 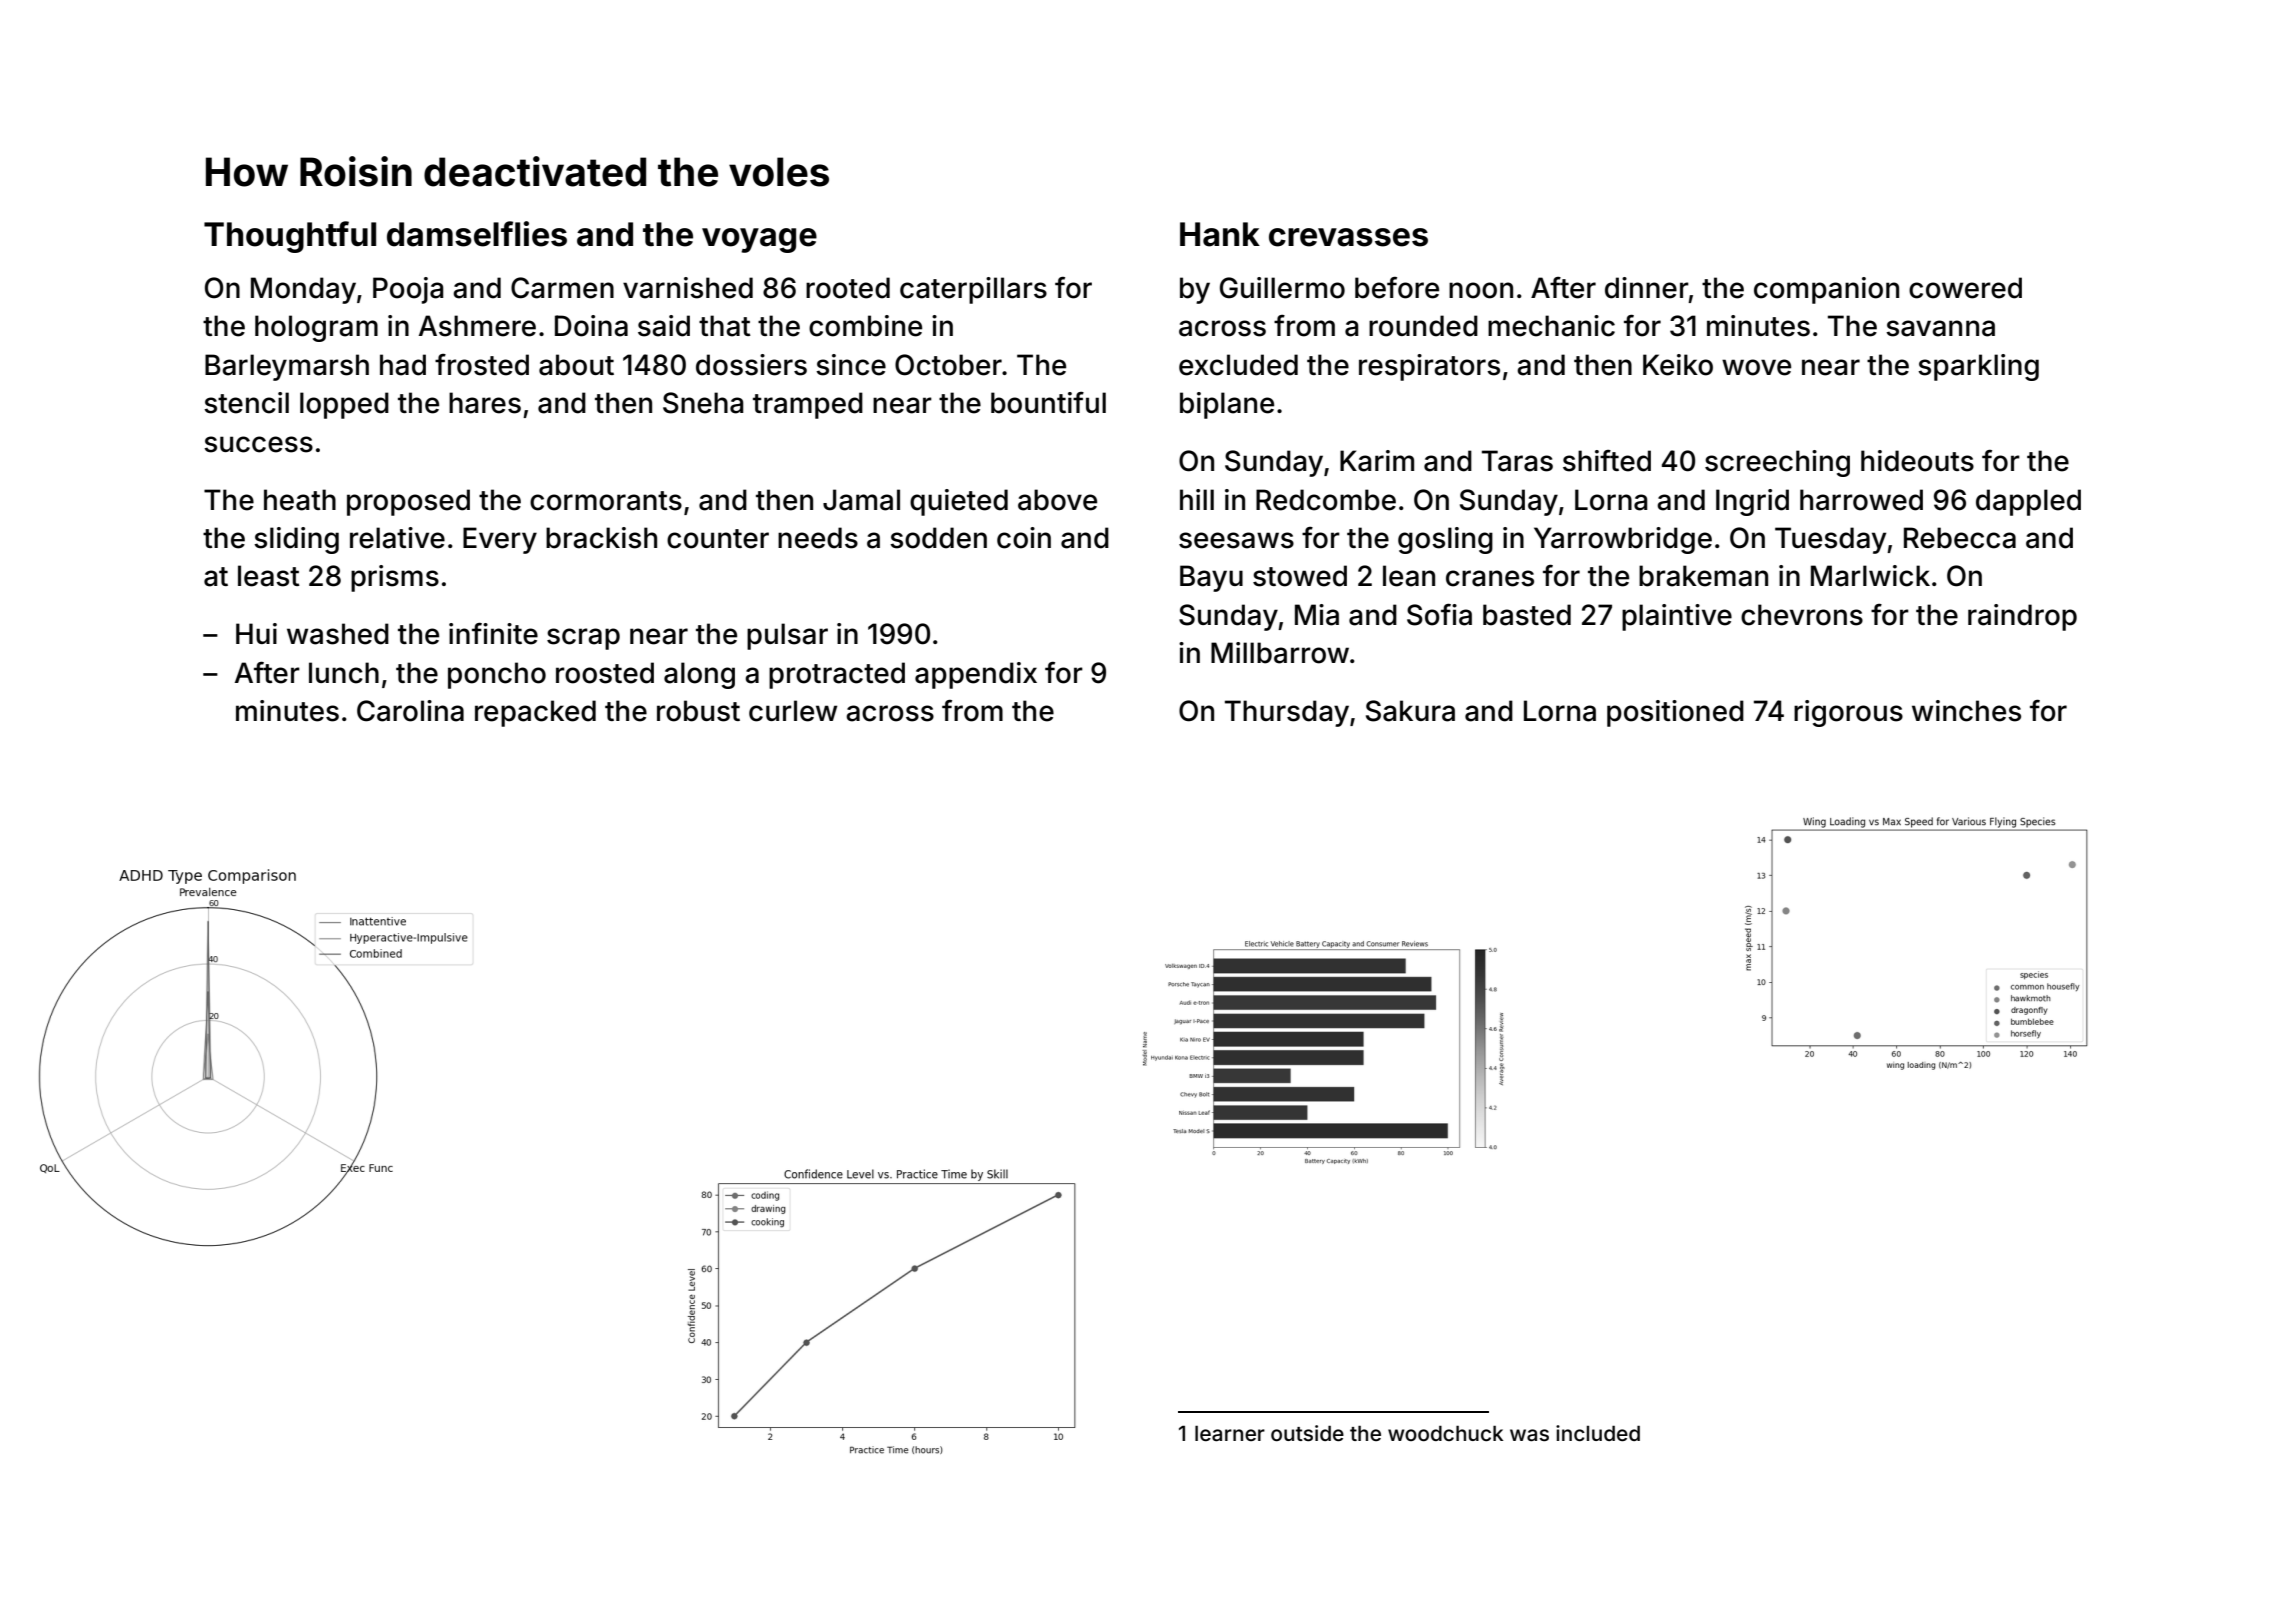 What do you see at coordinates (1826, 290) in the screenshot?
I see `companion` at bounding box center [1826, 290].
